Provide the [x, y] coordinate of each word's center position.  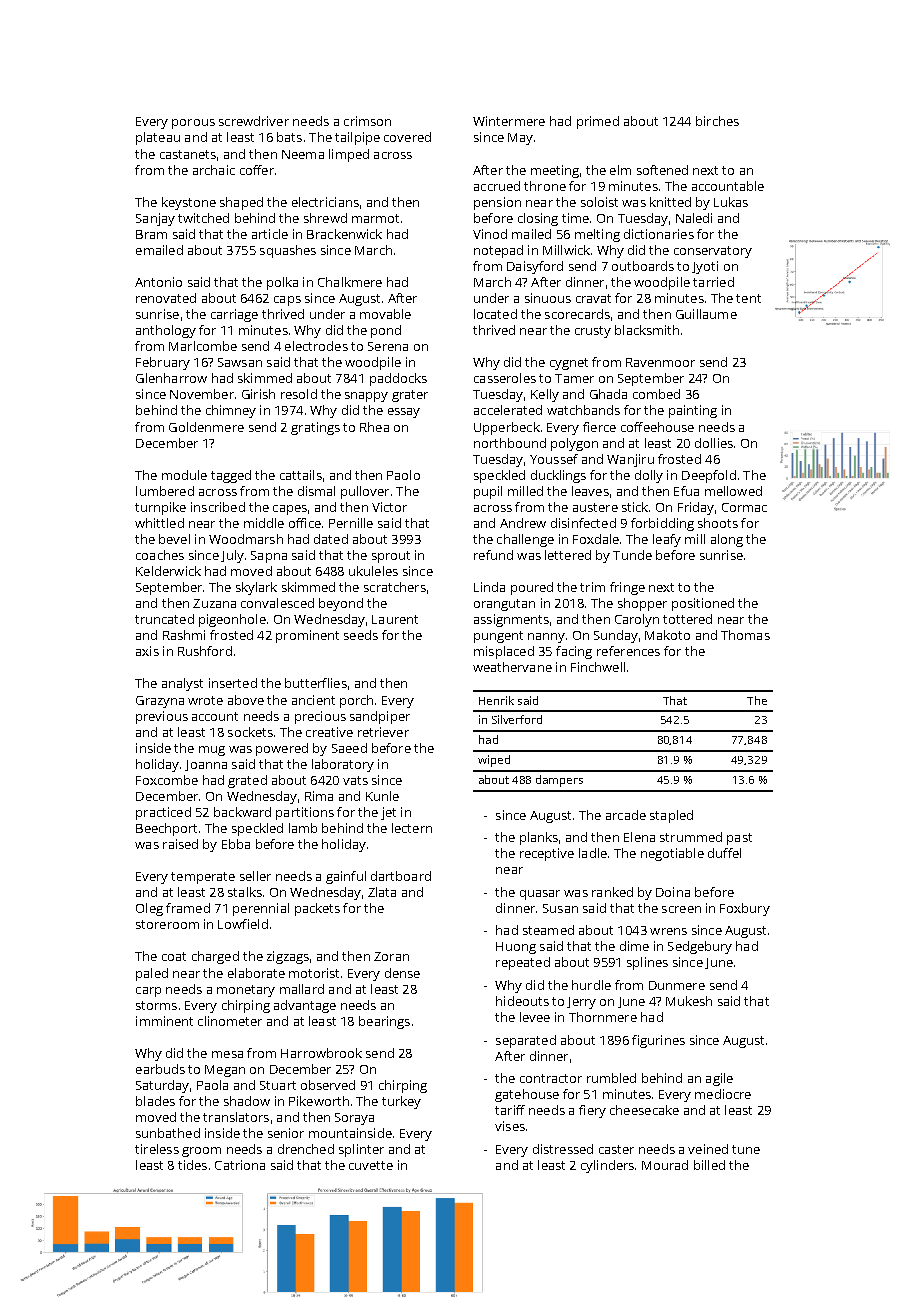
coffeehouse [657, 427]
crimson [367, 121]
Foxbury [745, 909]
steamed [548, 930]
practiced [163, 813]
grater [410, 396]
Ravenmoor [660, 362]
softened [662, 170]
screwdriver [254, 121]
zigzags [288, 957]
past [739, 839]
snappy [366, 397]
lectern [412, 828]
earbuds [160, 1069]
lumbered [165, 491]
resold [299, 394]
